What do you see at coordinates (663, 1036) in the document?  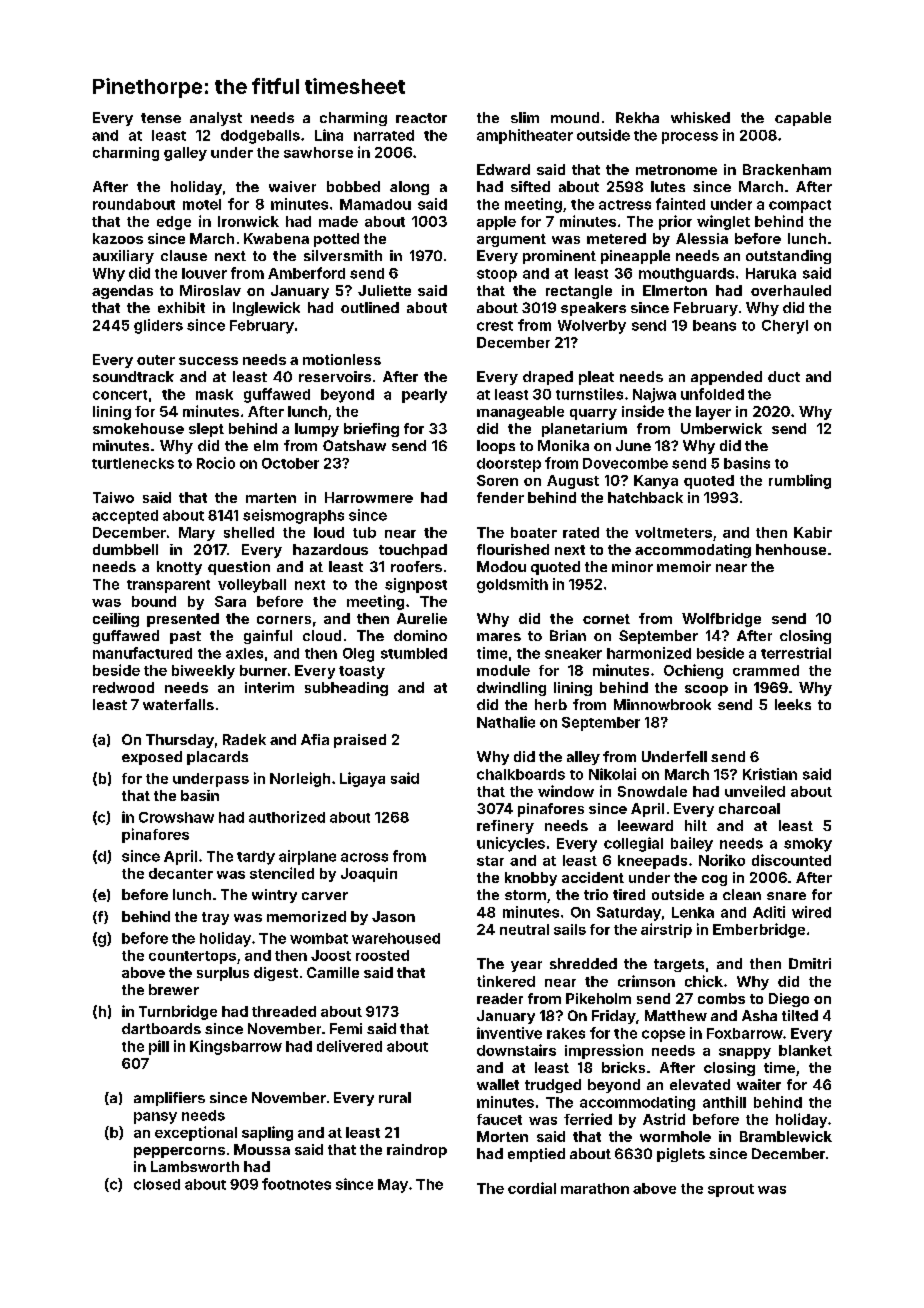 I see `copse` at bounding box center [663, 1036].
